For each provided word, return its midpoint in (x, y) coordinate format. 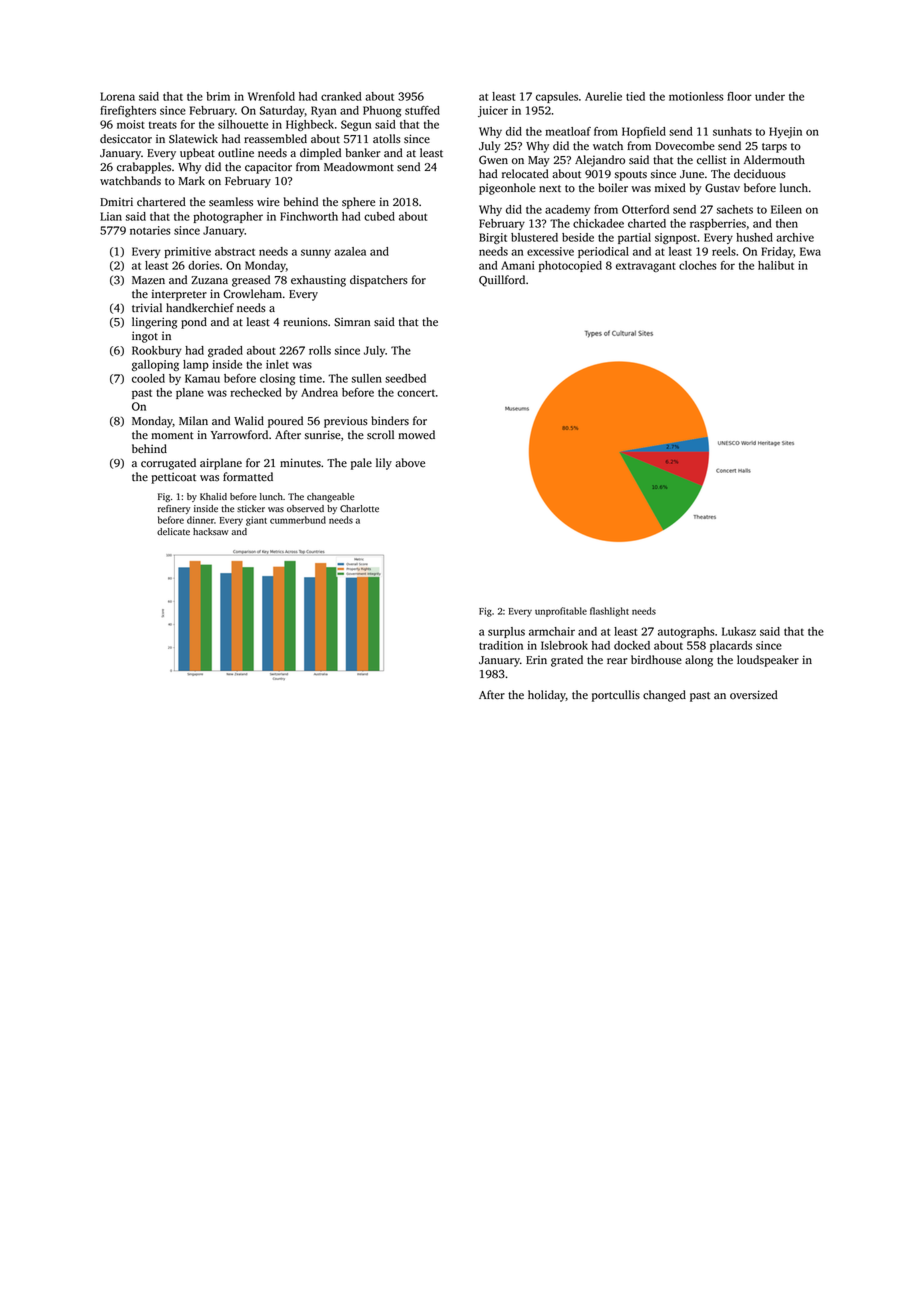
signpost (676, 238)
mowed (416, 435)
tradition (501, 645)
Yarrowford (239, 435)
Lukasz (739, 631)
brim (218, 96)
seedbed (405, 378)
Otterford (645, 209)
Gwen (493, 160)
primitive (187, 252)
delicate (173, 532)
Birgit (493, 238)
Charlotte (359, 509)
